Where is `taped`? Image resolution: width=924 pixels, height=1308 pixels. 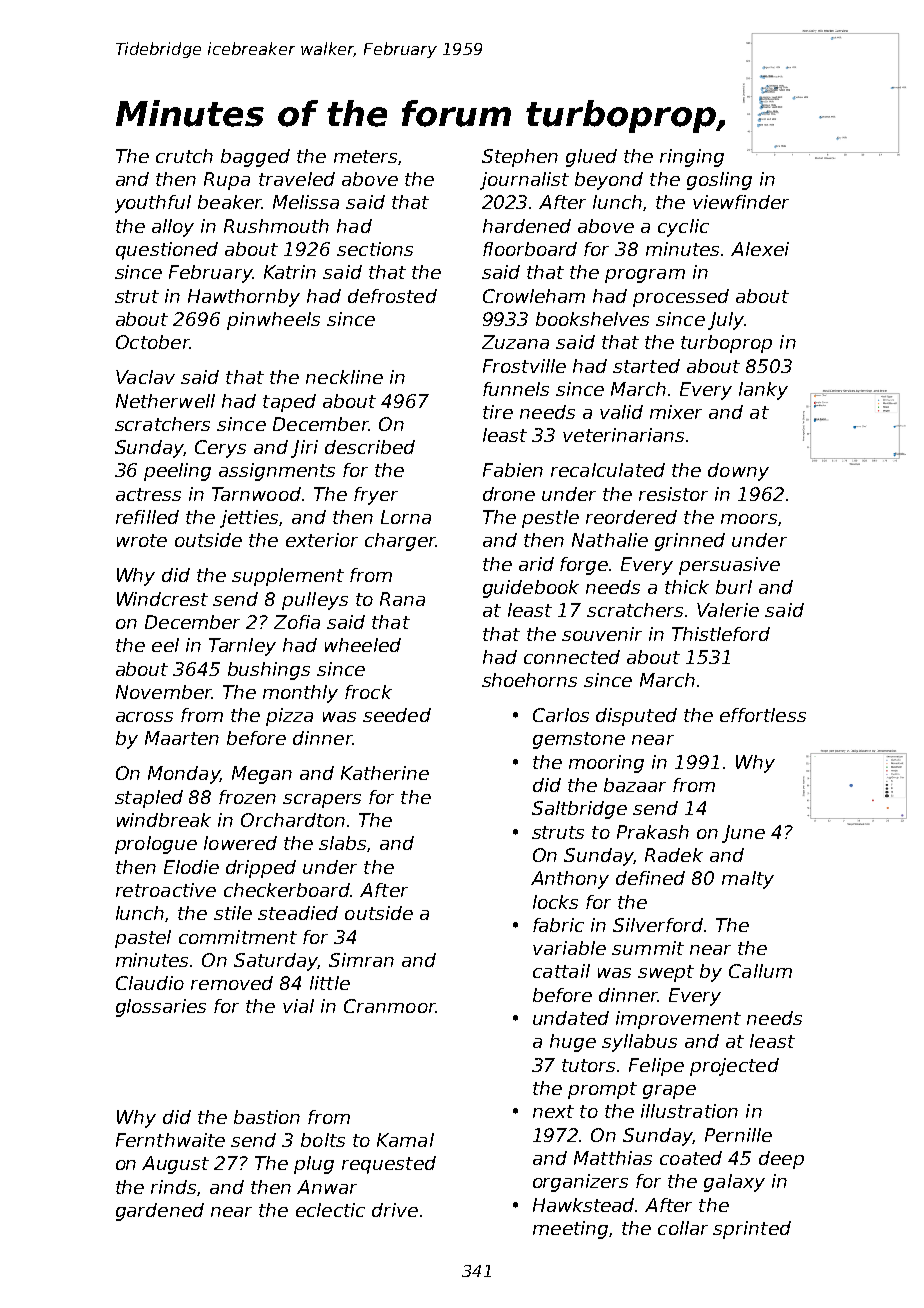 taped is located at coordinates (289, 403).
